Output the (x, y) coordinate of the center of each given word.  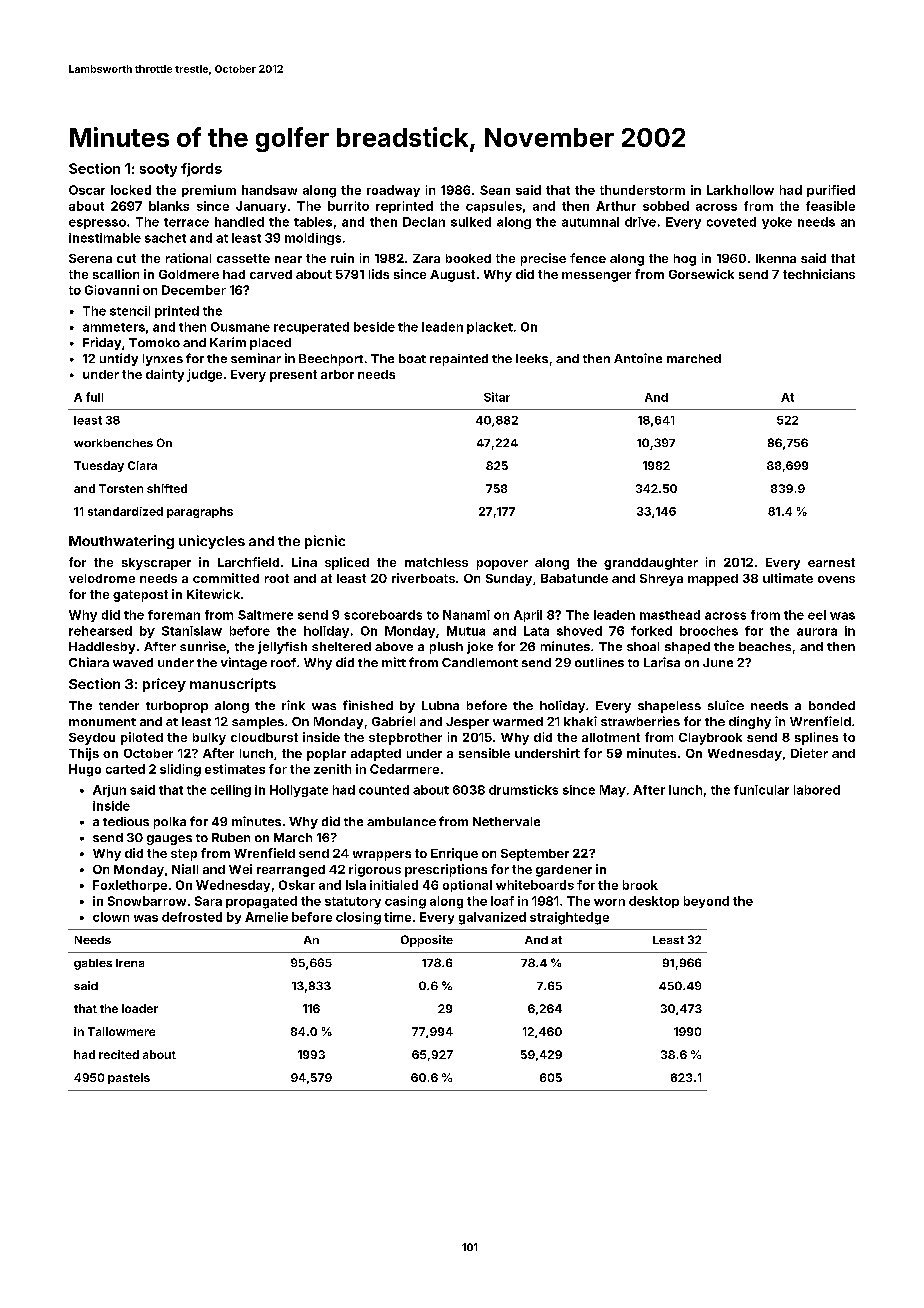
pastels (129, 1078)
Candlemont (480, 662)
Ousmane (240, 327)
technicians (819, 274)
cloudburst (264, 737)
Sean (495, 190)
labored (817, 790)
